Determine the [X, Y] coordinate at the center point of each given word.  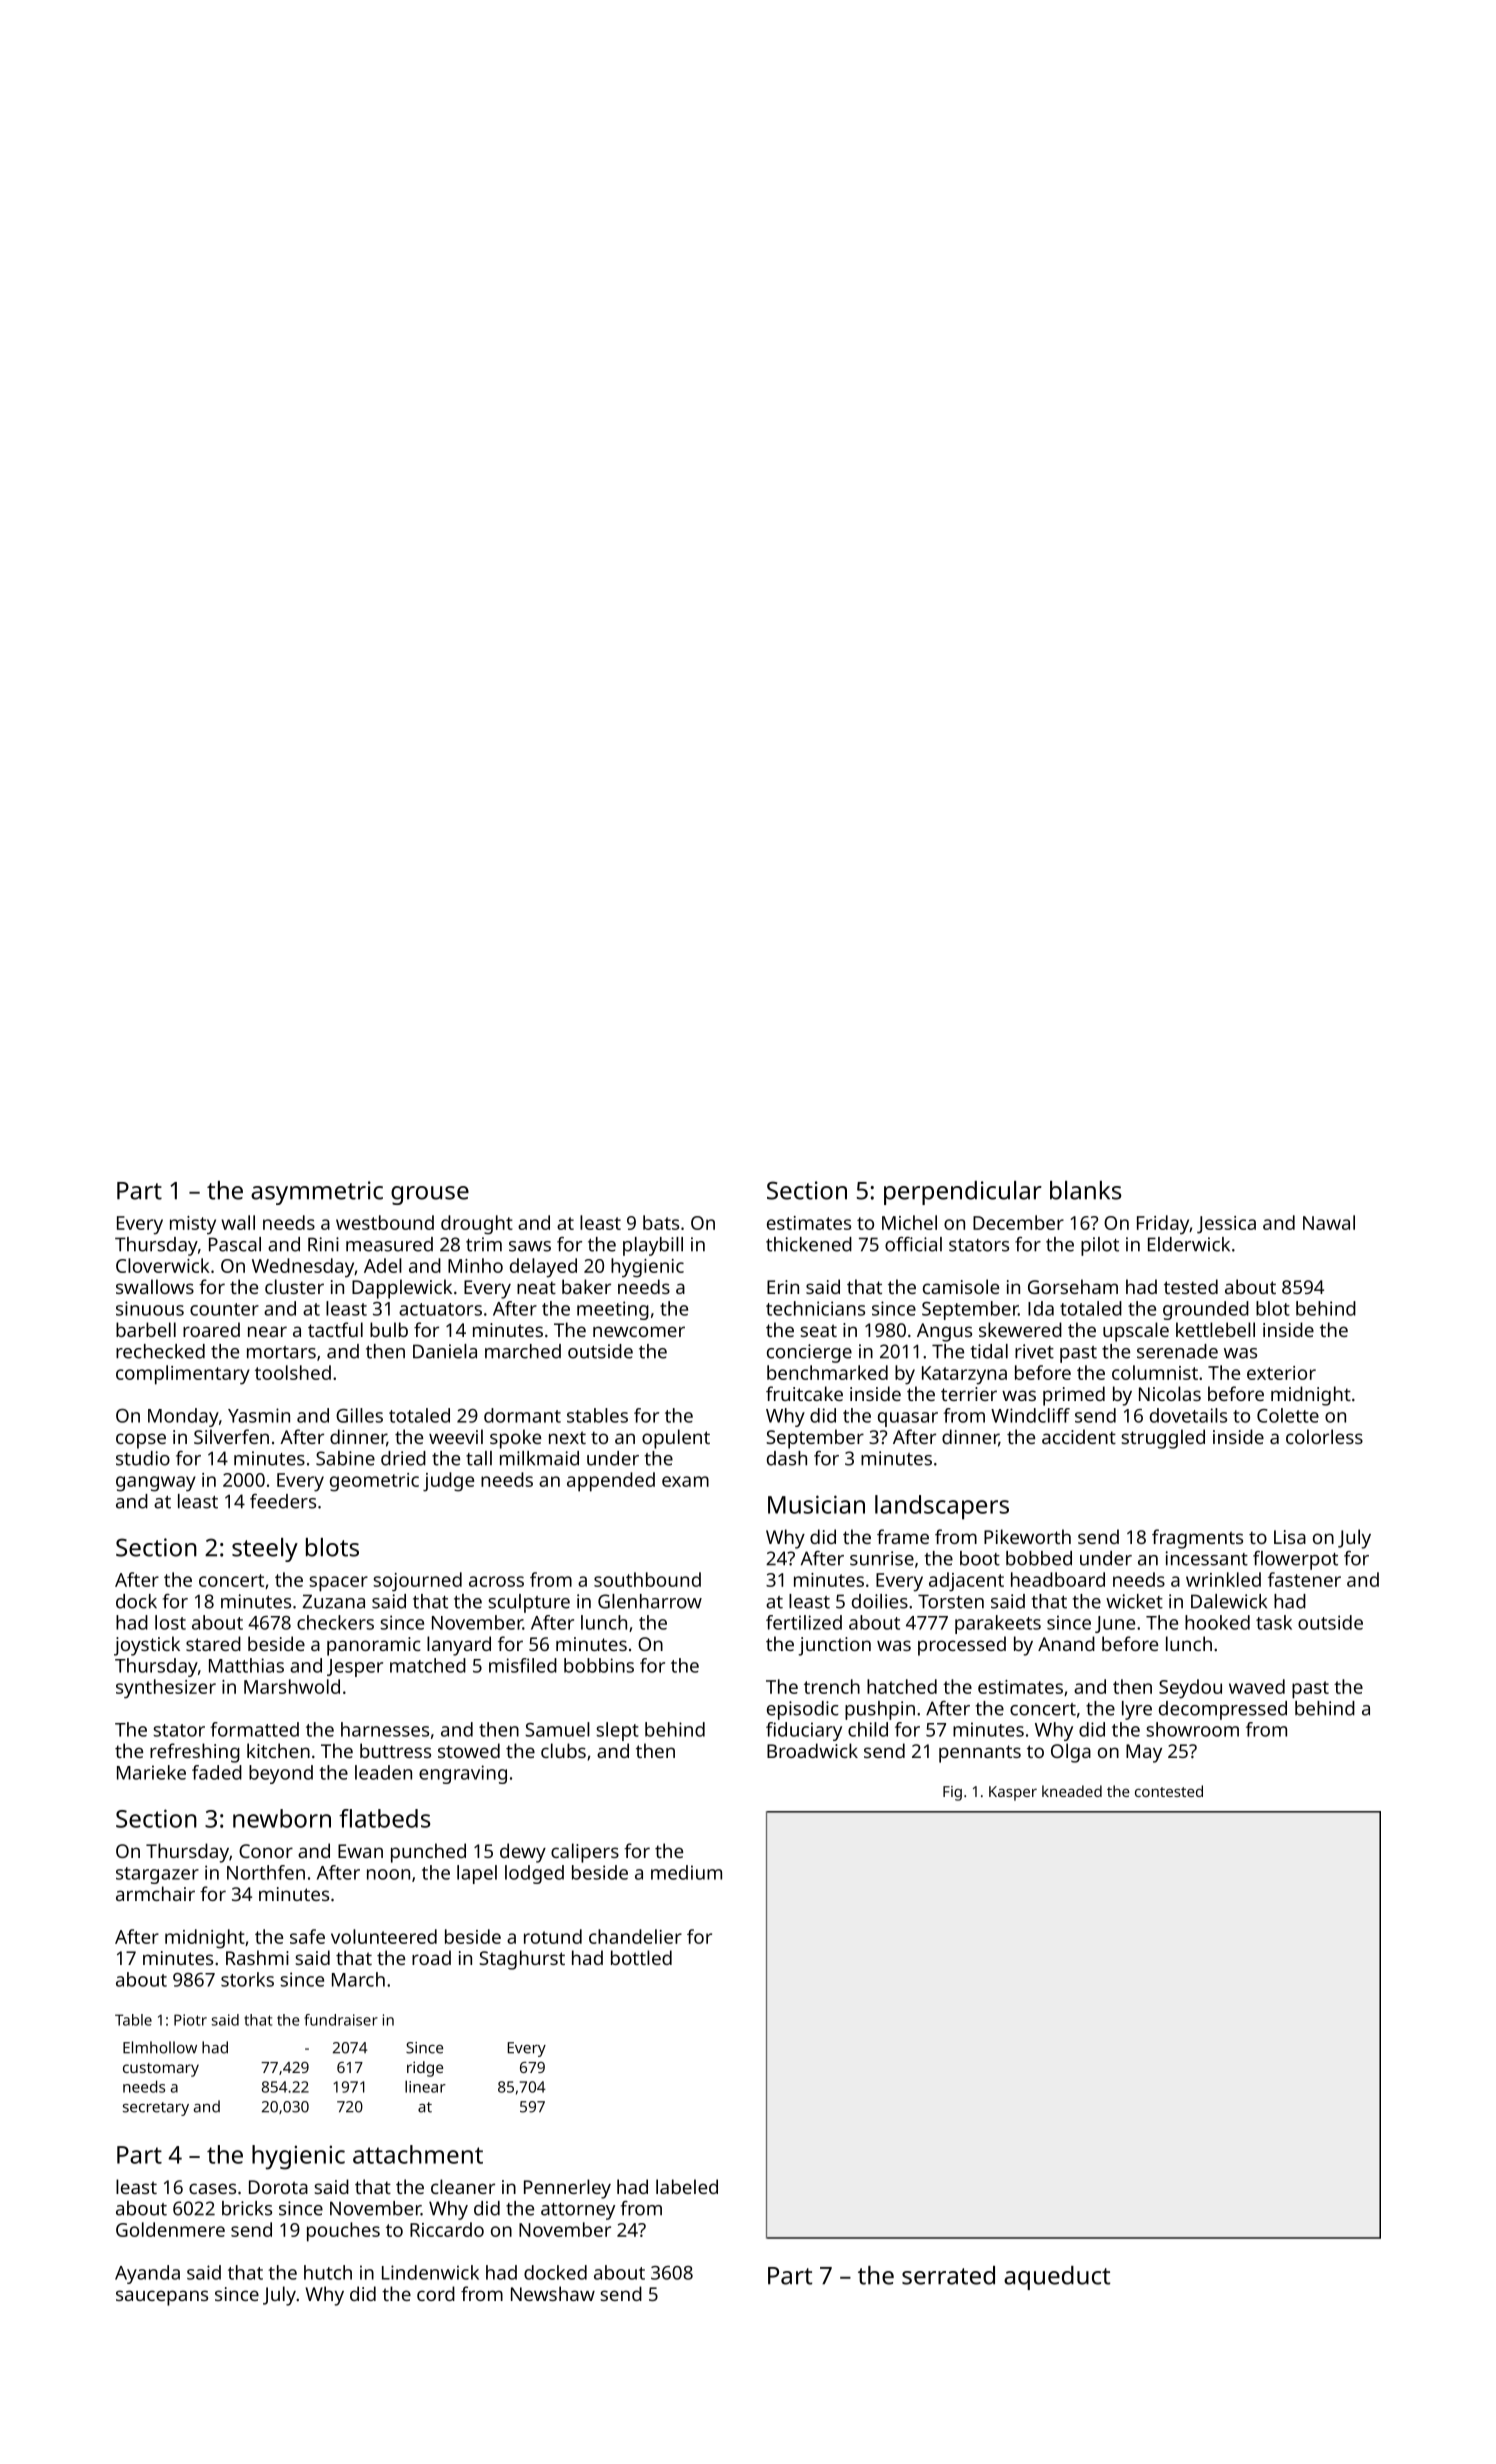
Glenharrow [650, 1601]
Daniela [445, 1351]
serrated [948, 2275]
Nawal [1329, 1222]
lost [170, 1622]
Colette [1288, 1415]
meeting [613, 1310]
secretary [156, 2109]
